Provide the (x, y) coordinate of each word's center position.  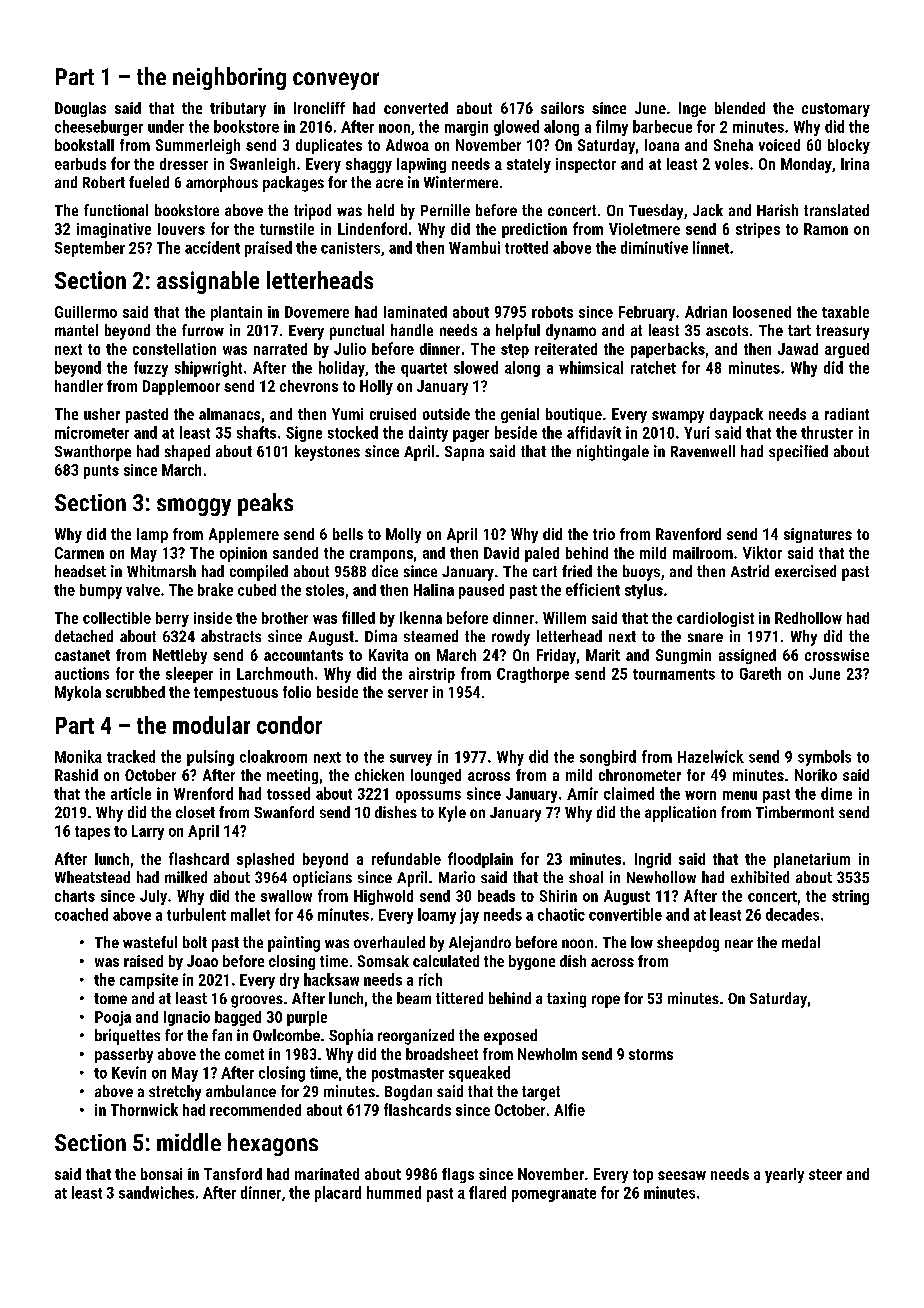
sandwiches (156, 1192)
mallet (250, 914)
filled (358, 617)
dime (836, 793)
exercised (805, 571)
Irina (855, 164)
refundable (406, 858)
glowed (516, 128)
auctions (82, 673)
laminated (415, 312)
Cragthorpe (533, 675)
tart (799, 330)
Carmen (79, 553)
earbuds (80, 164)
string (850, 897)
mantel (76, 330)
